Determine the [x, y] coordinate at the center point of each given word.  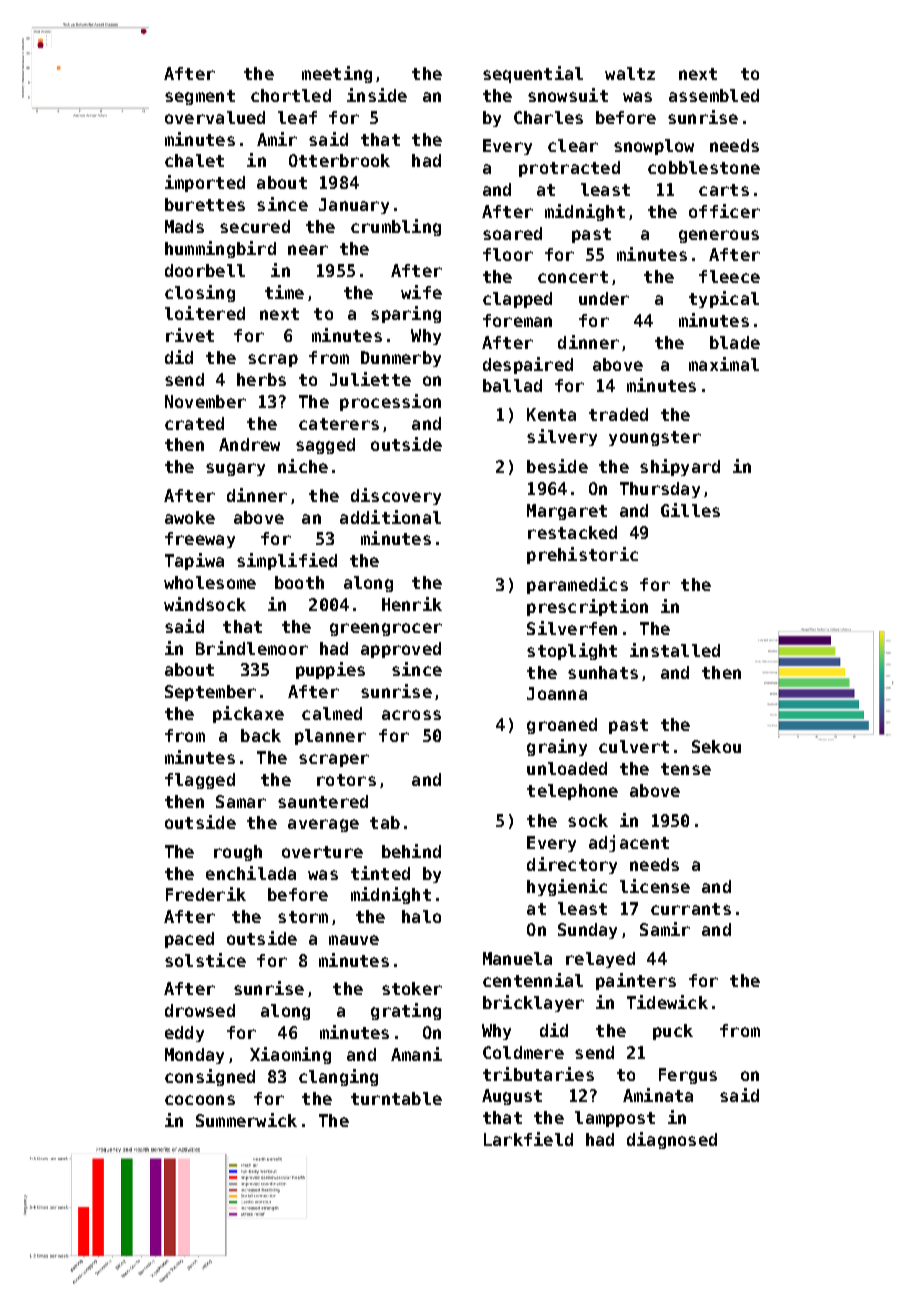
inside [377, 95]
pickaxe [248, 714]
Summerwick [246, 1120]
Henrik [412, 604]
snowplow [654, 147]
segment [200, 97]
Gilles [690, 510]
